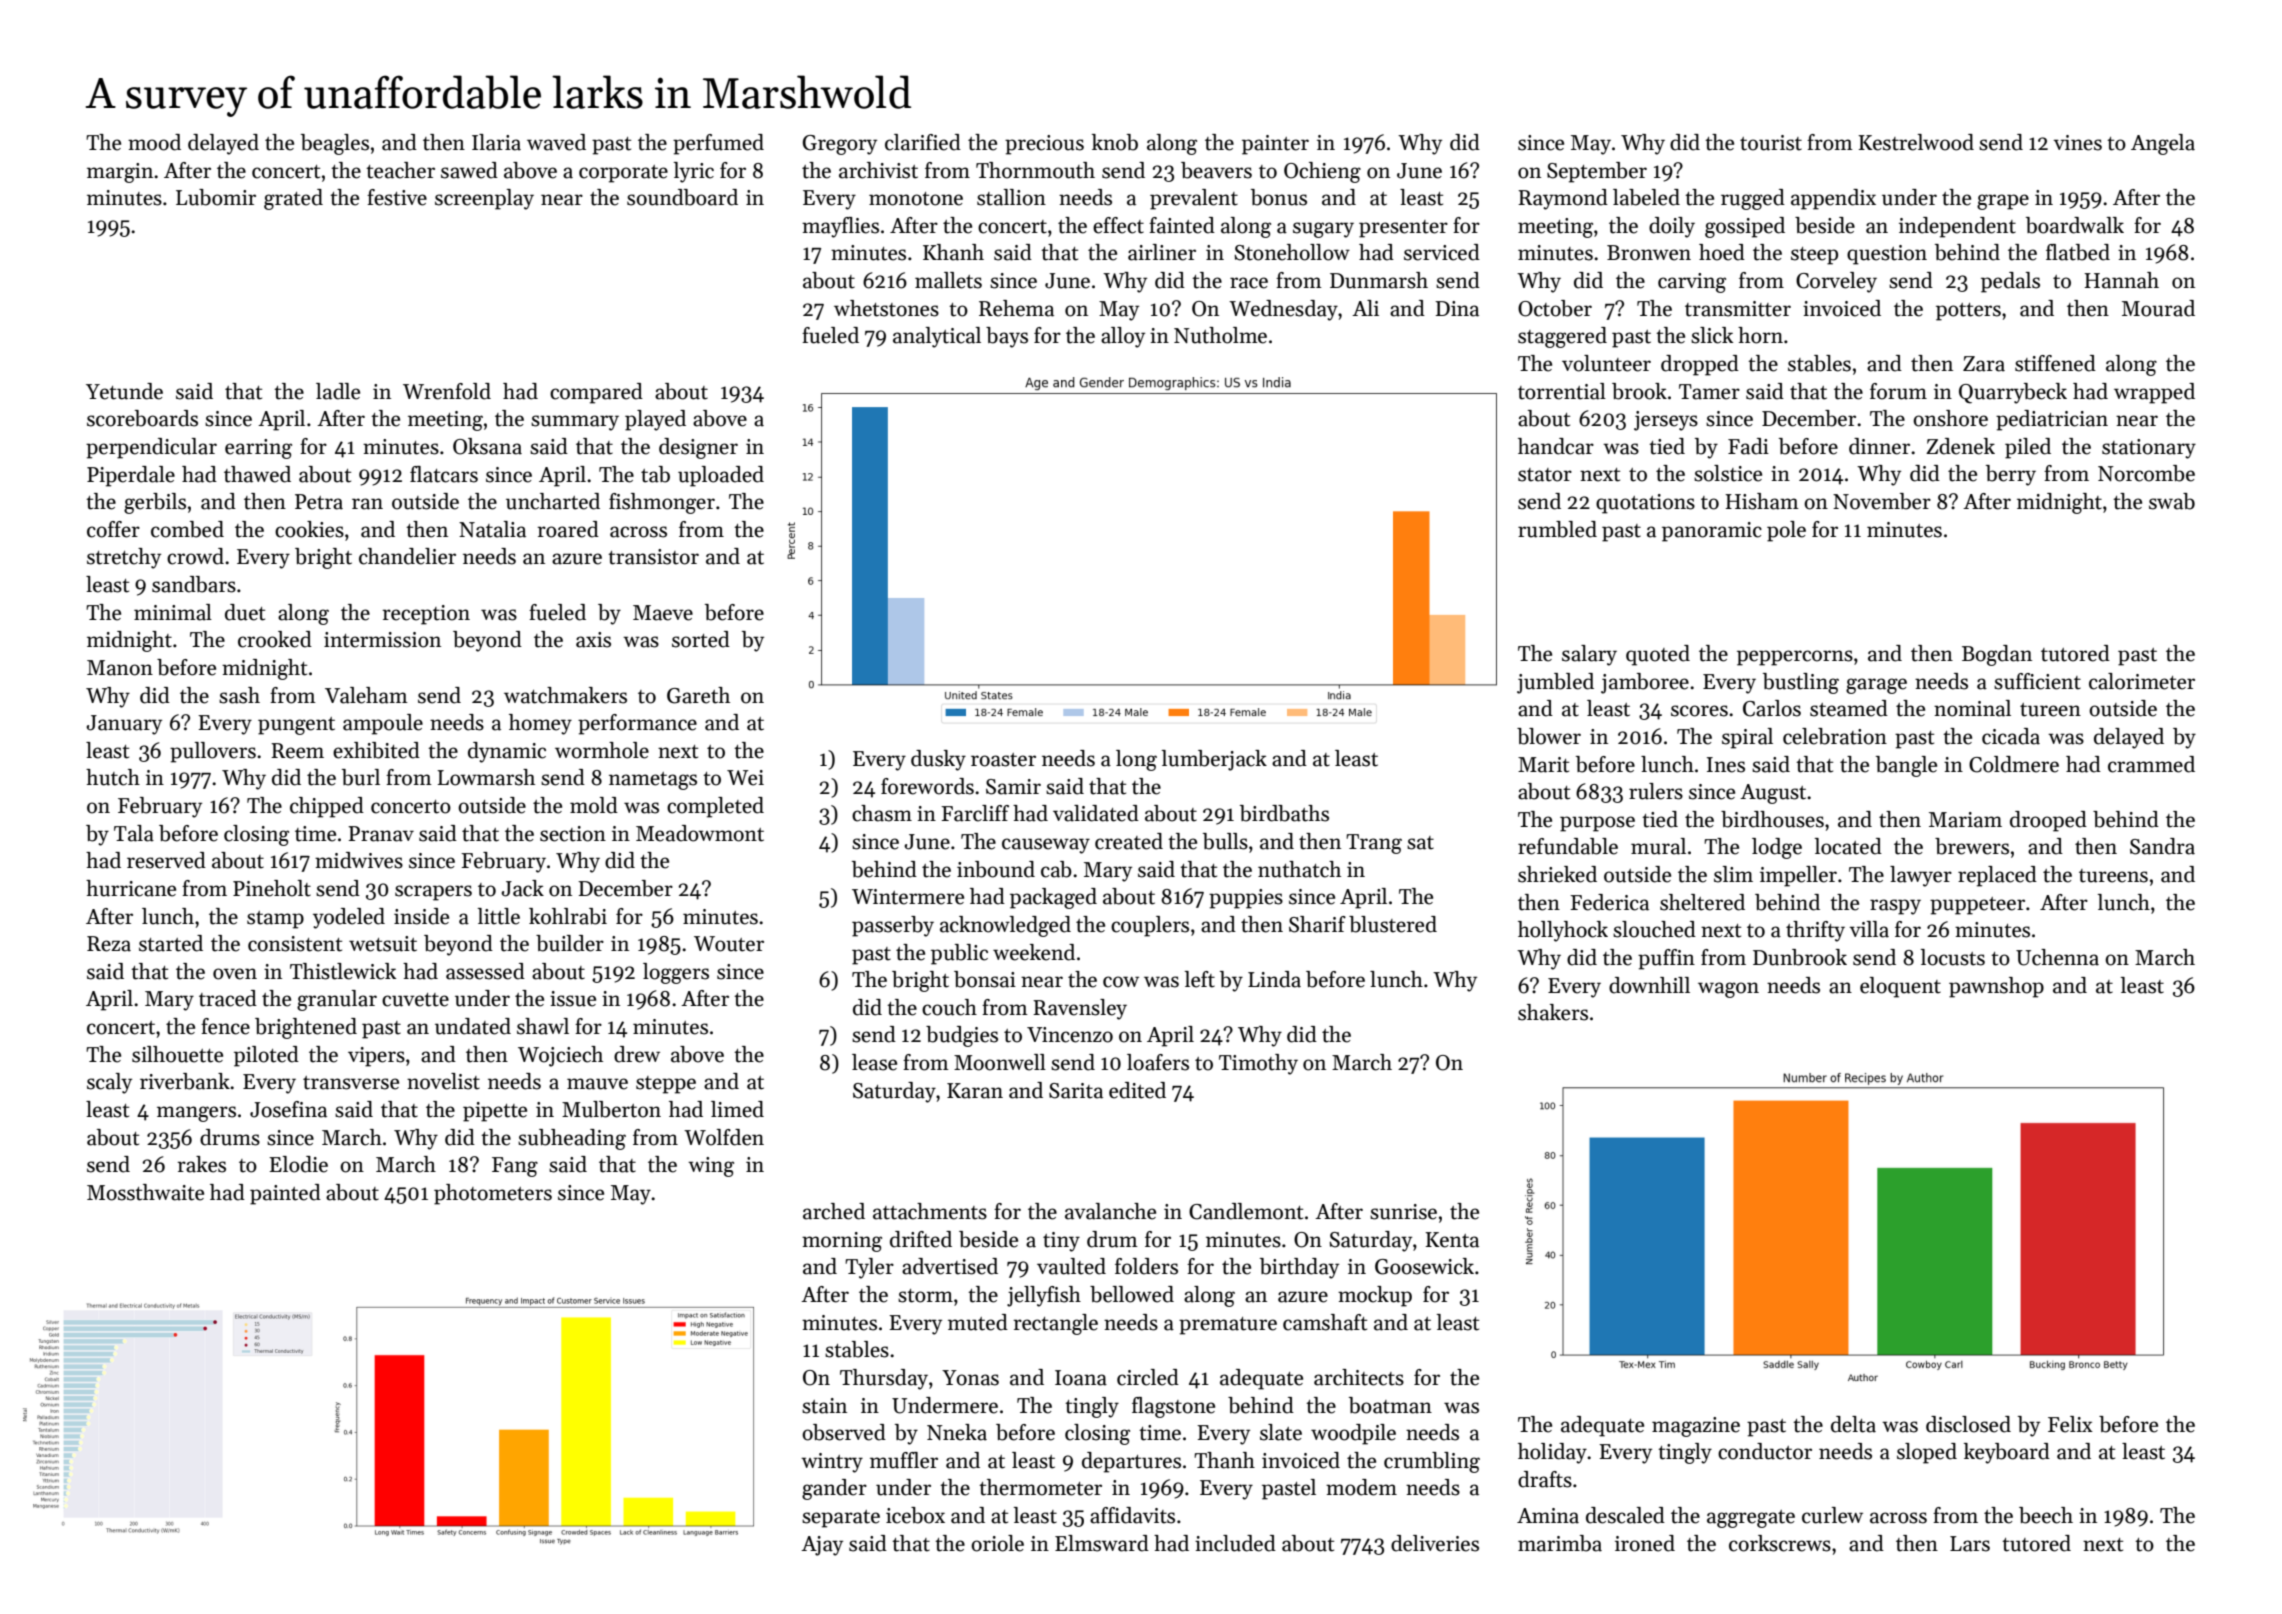 The height and width of the document is (1614, 2282). I want to click on alloy, so click(1123, 337).
